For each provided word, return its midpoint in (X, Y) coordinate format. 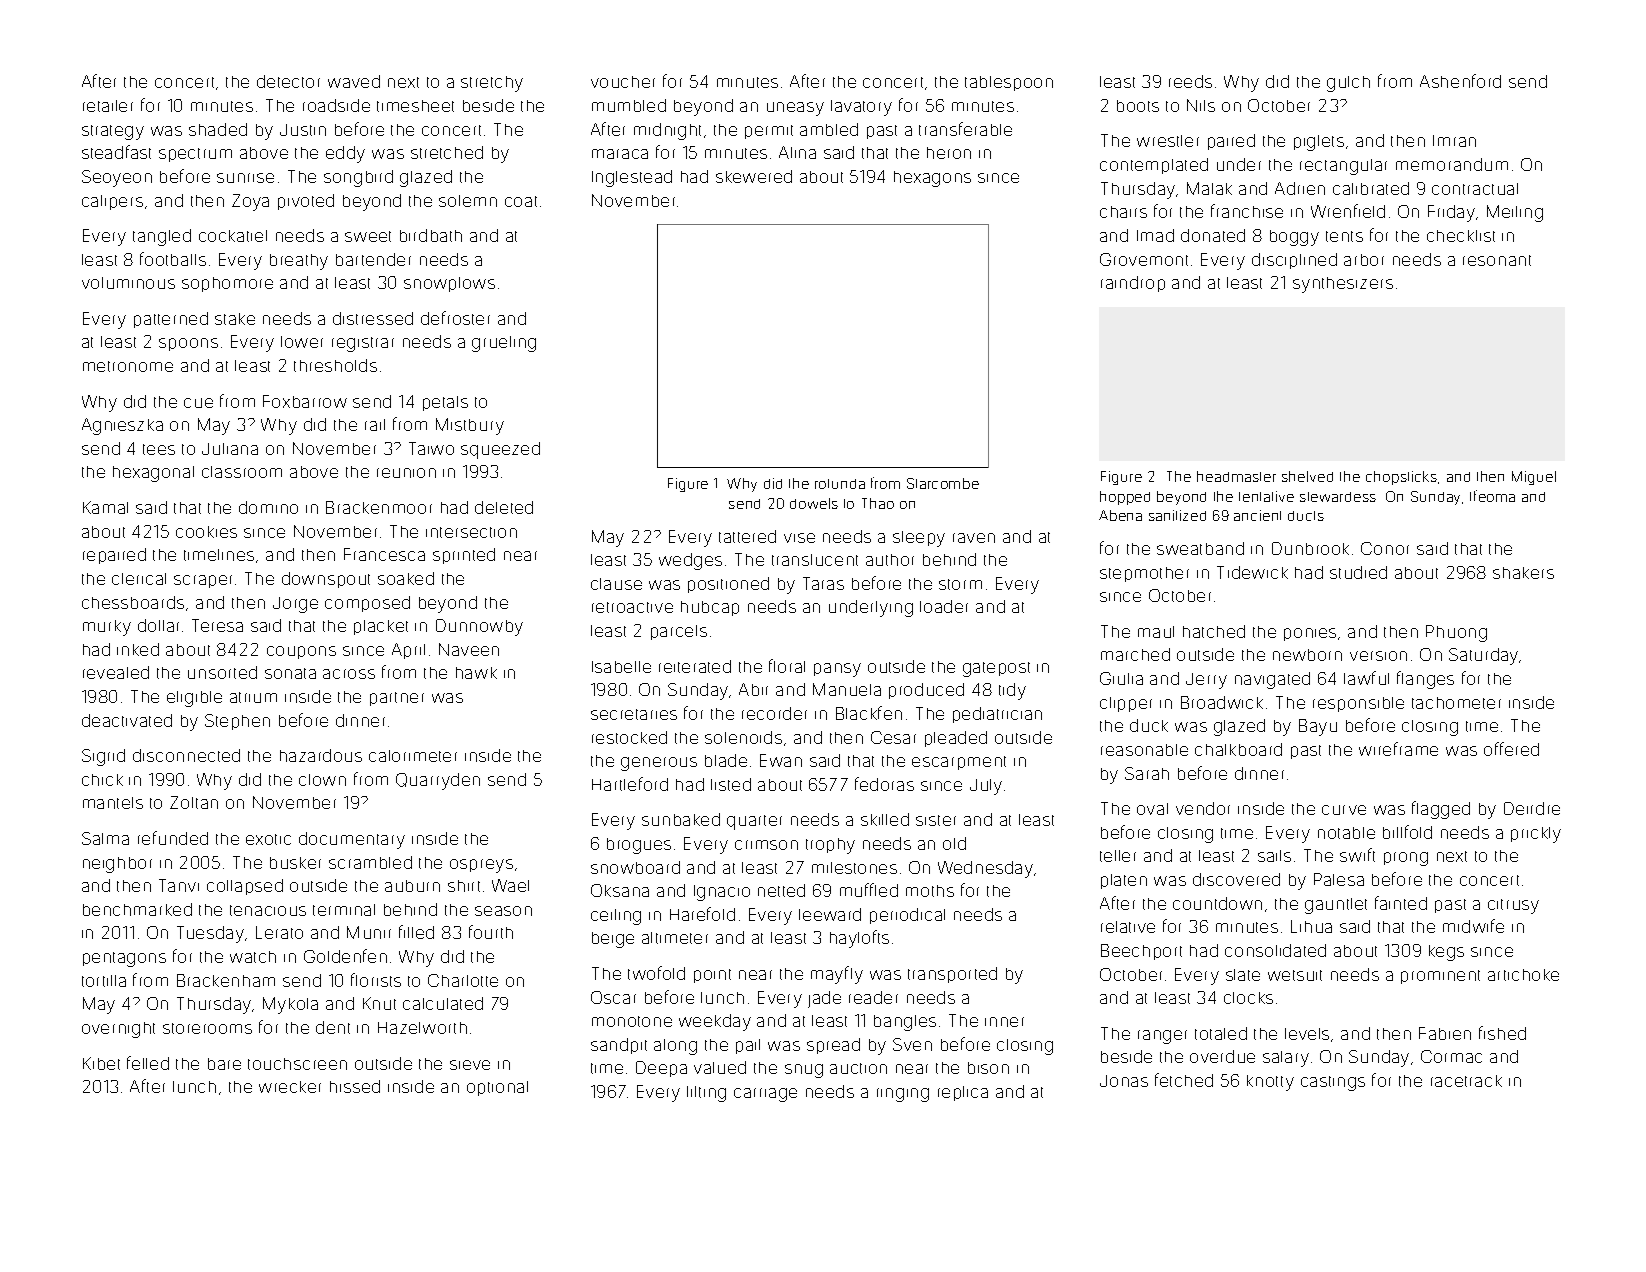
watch (253, 957)
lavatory (861, 108)
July (986, 787)
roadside (336, 105)
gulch (1348, 84)
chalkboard (1238, 749)
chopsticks (1401, 478)
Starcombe (943, 483)
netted (781, 890)
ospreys (481, 866)
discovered (1236, 879)
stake (235, 319)
